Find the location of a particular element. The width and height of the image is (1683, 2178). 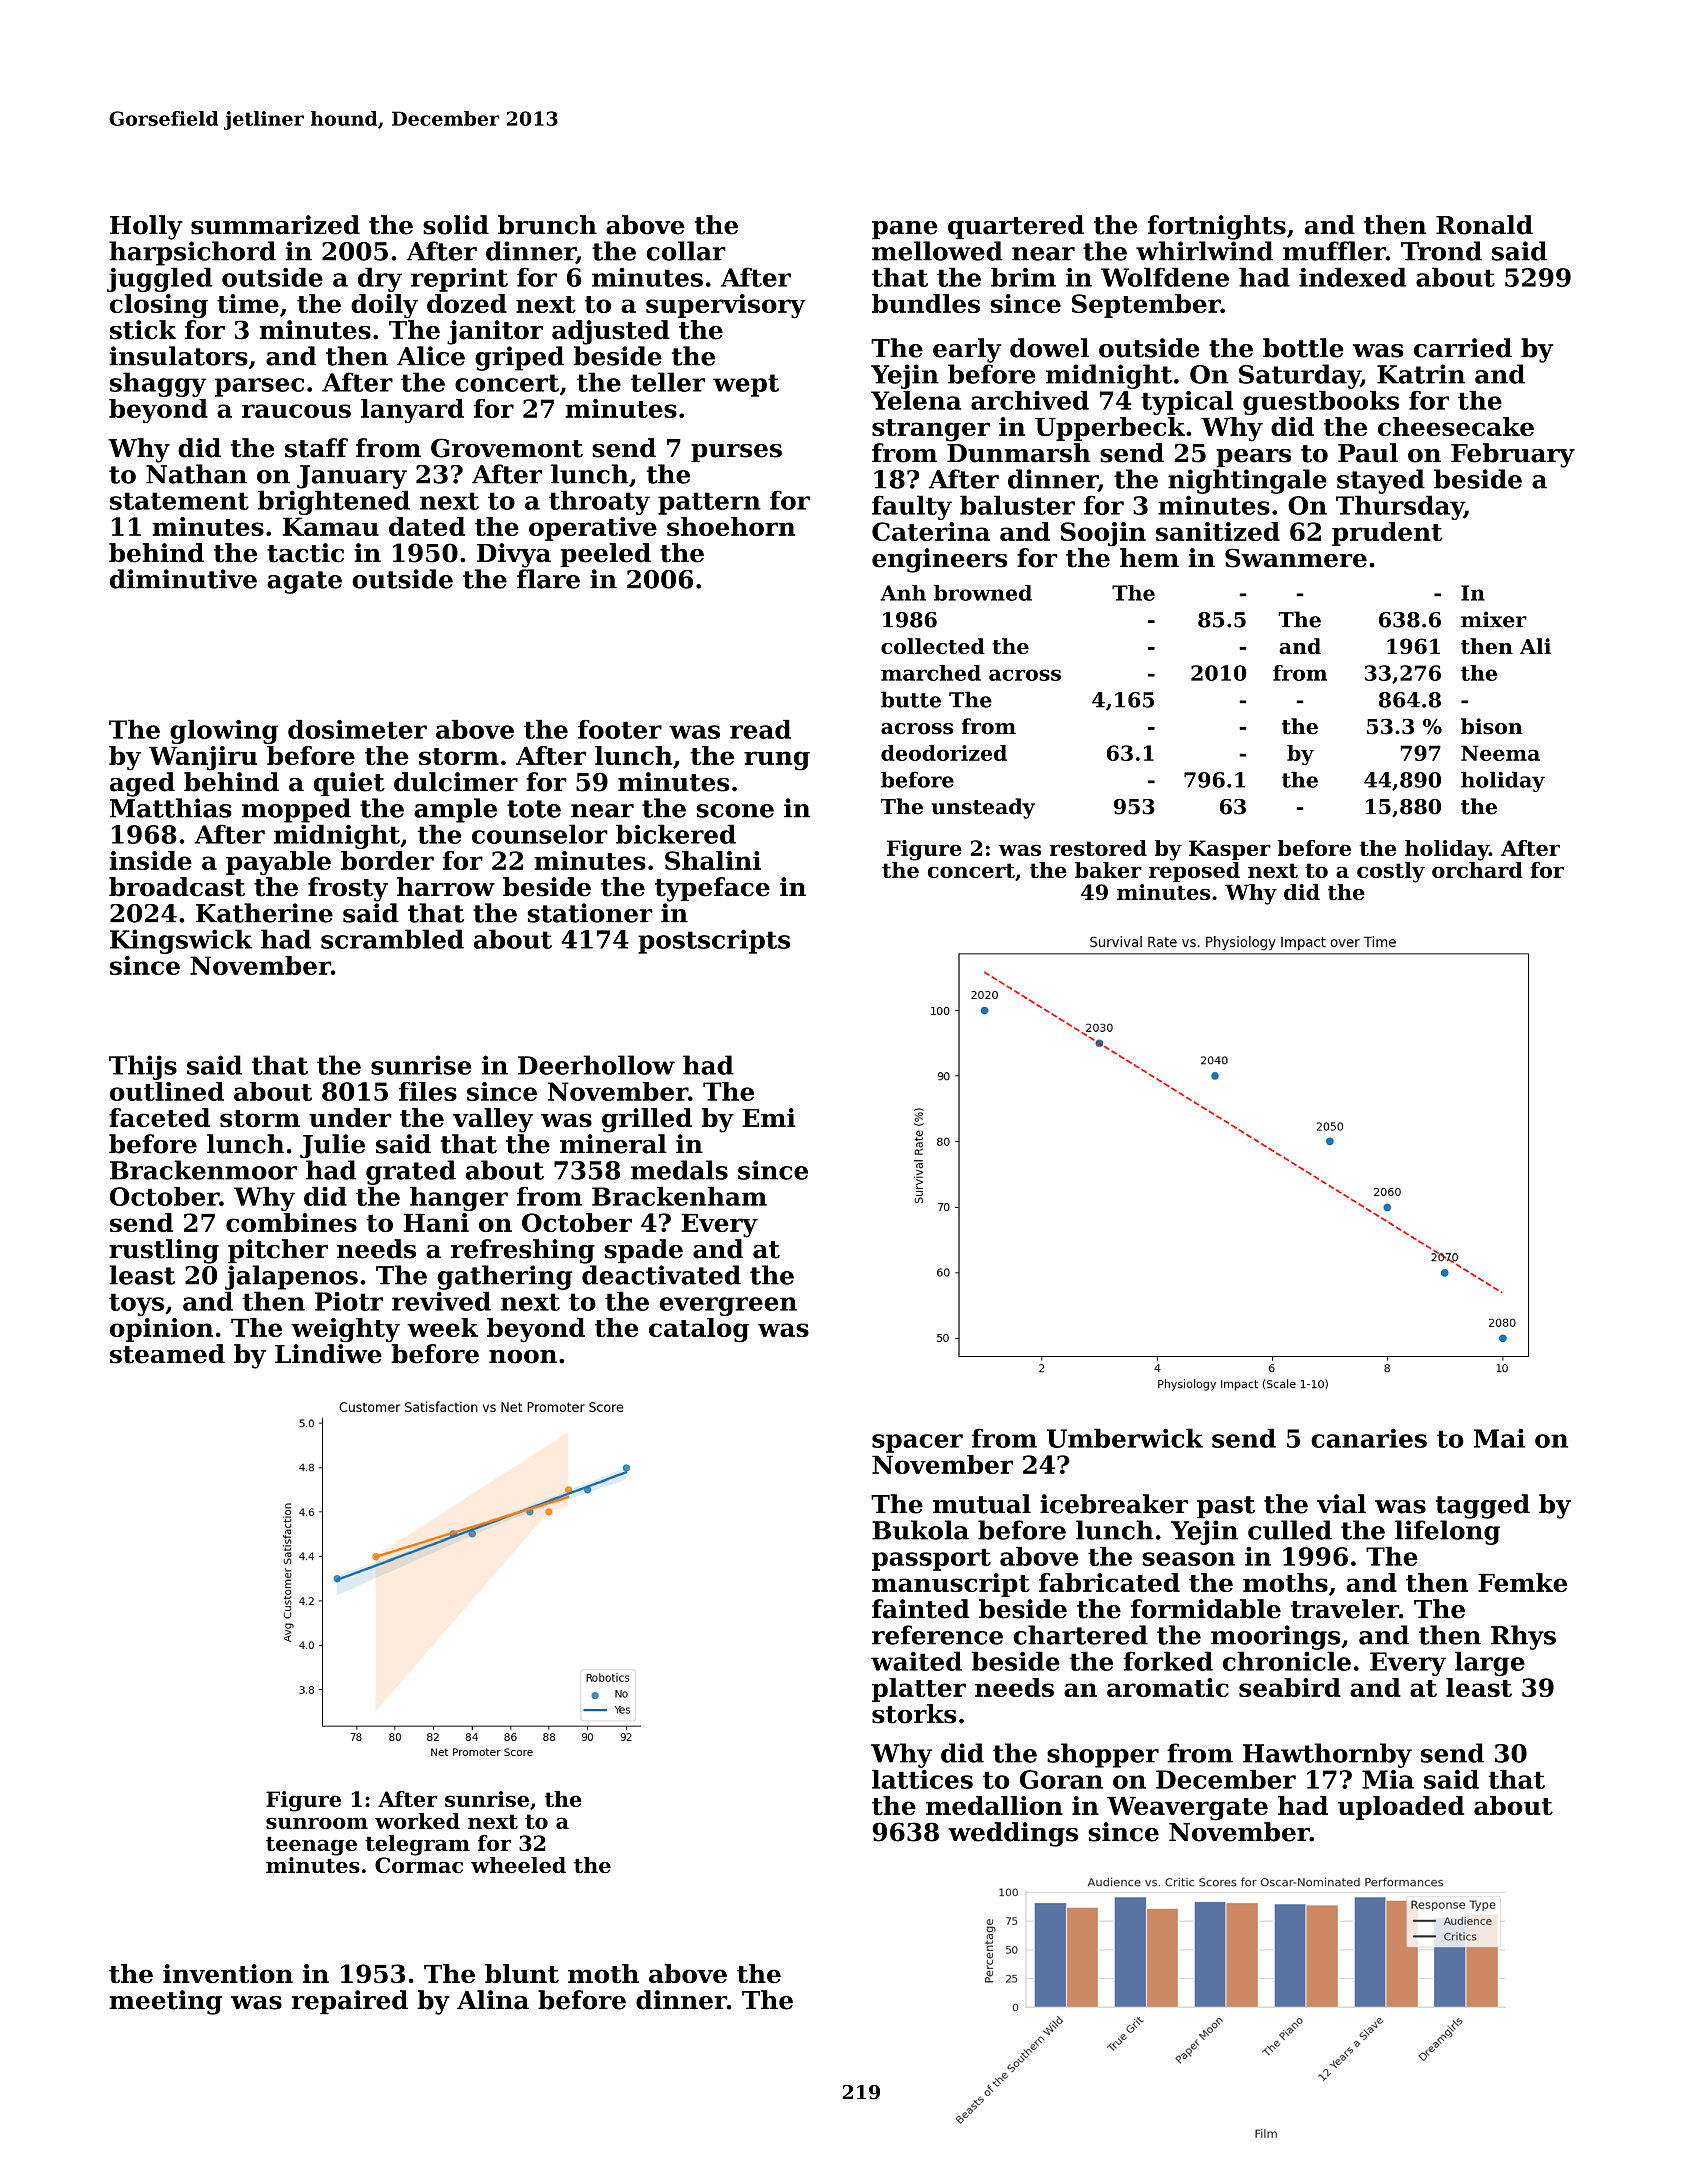

Ronald is located at coordinates (1484, 225).
